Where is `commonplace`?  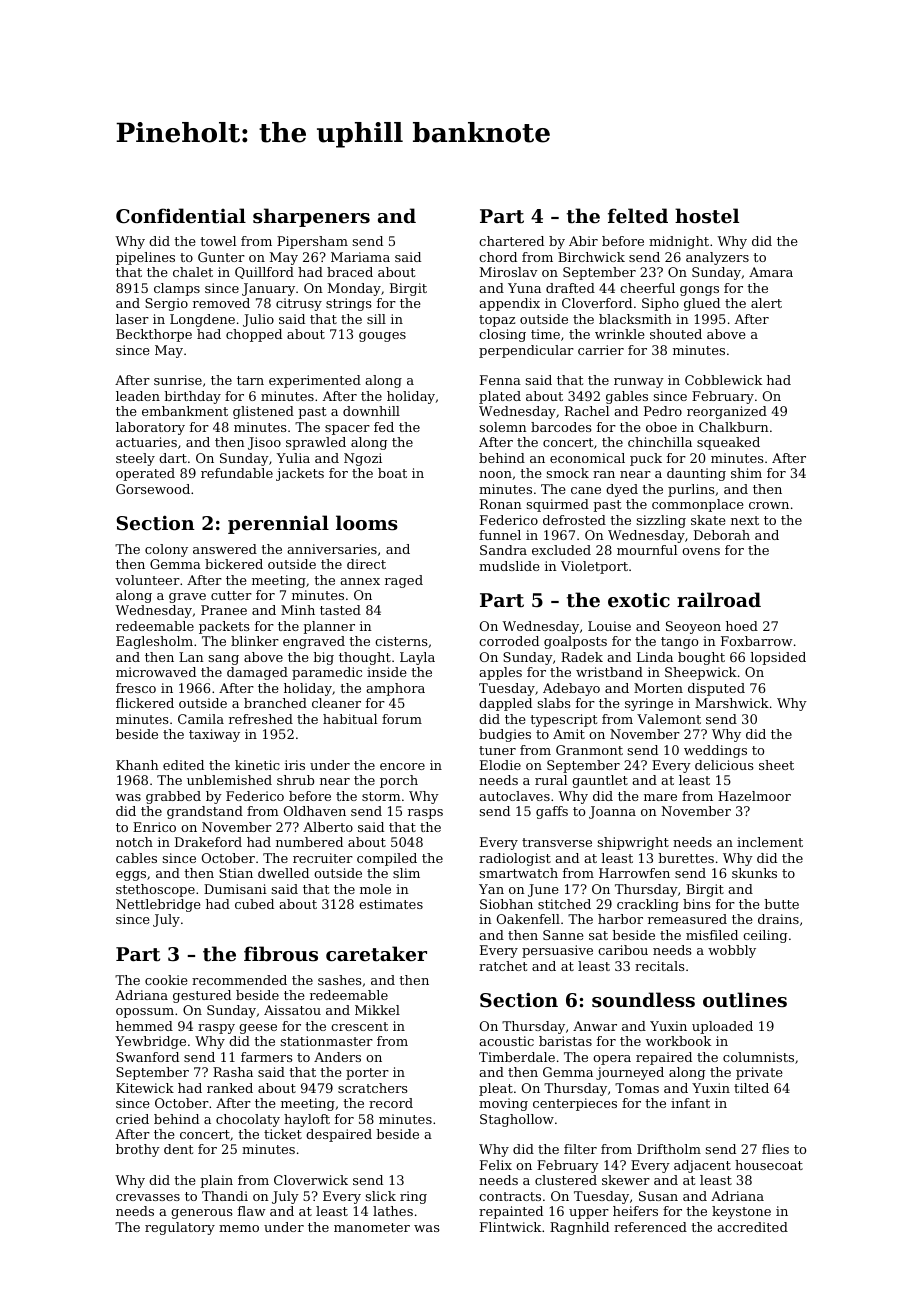 commonplace is located at coordinates (697, 505).
